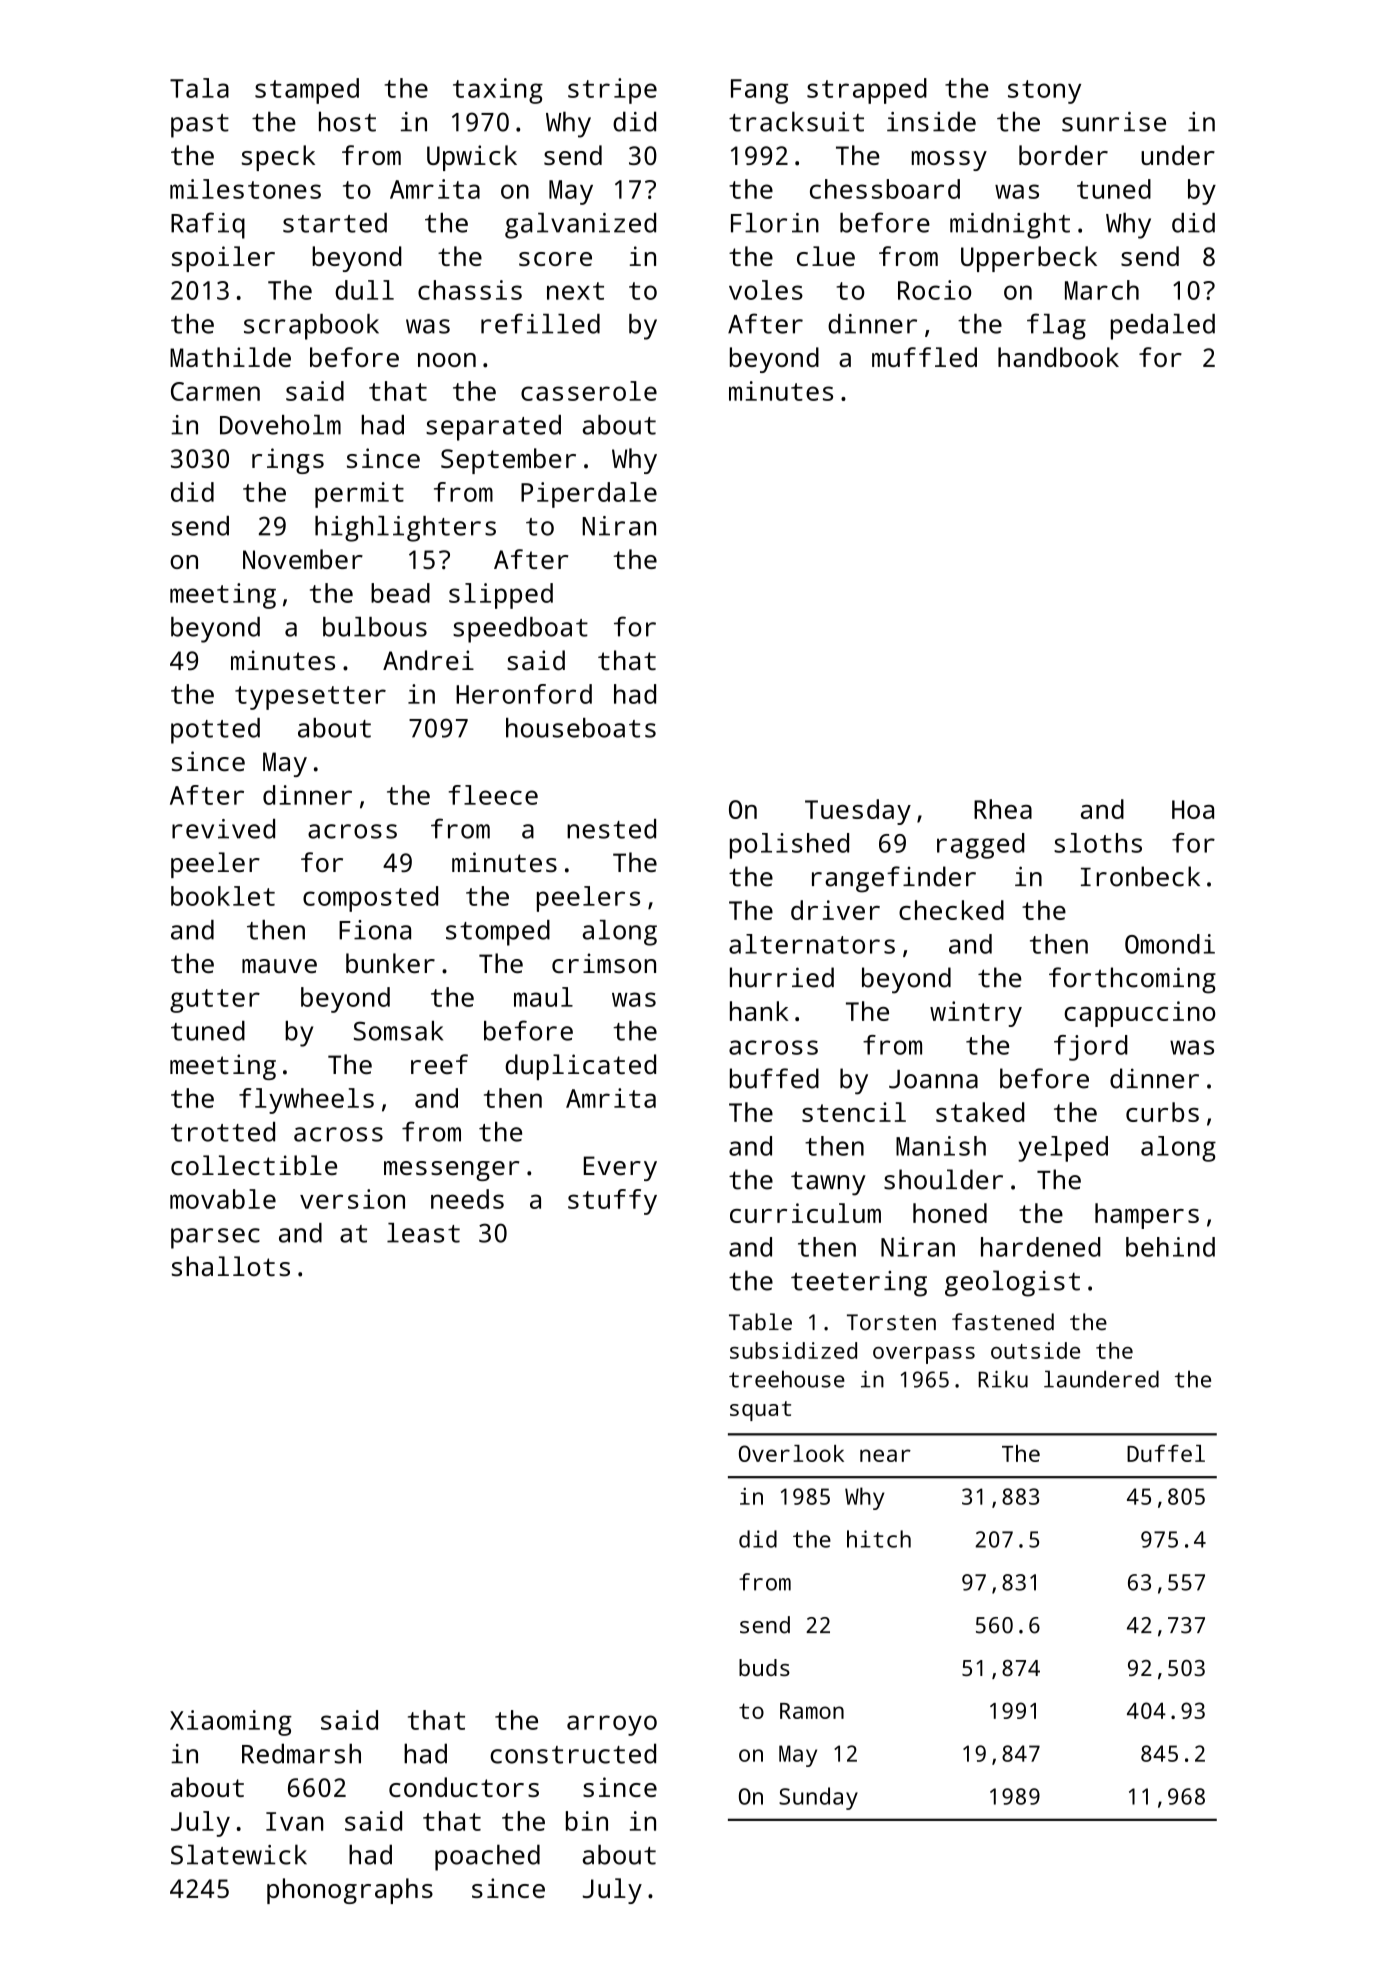 Image resolution: width=1386 pixels, height=1969 pixels. Describe the element at coordinates (828, 1183) in the screenshot. I see `tawny` at that location.
